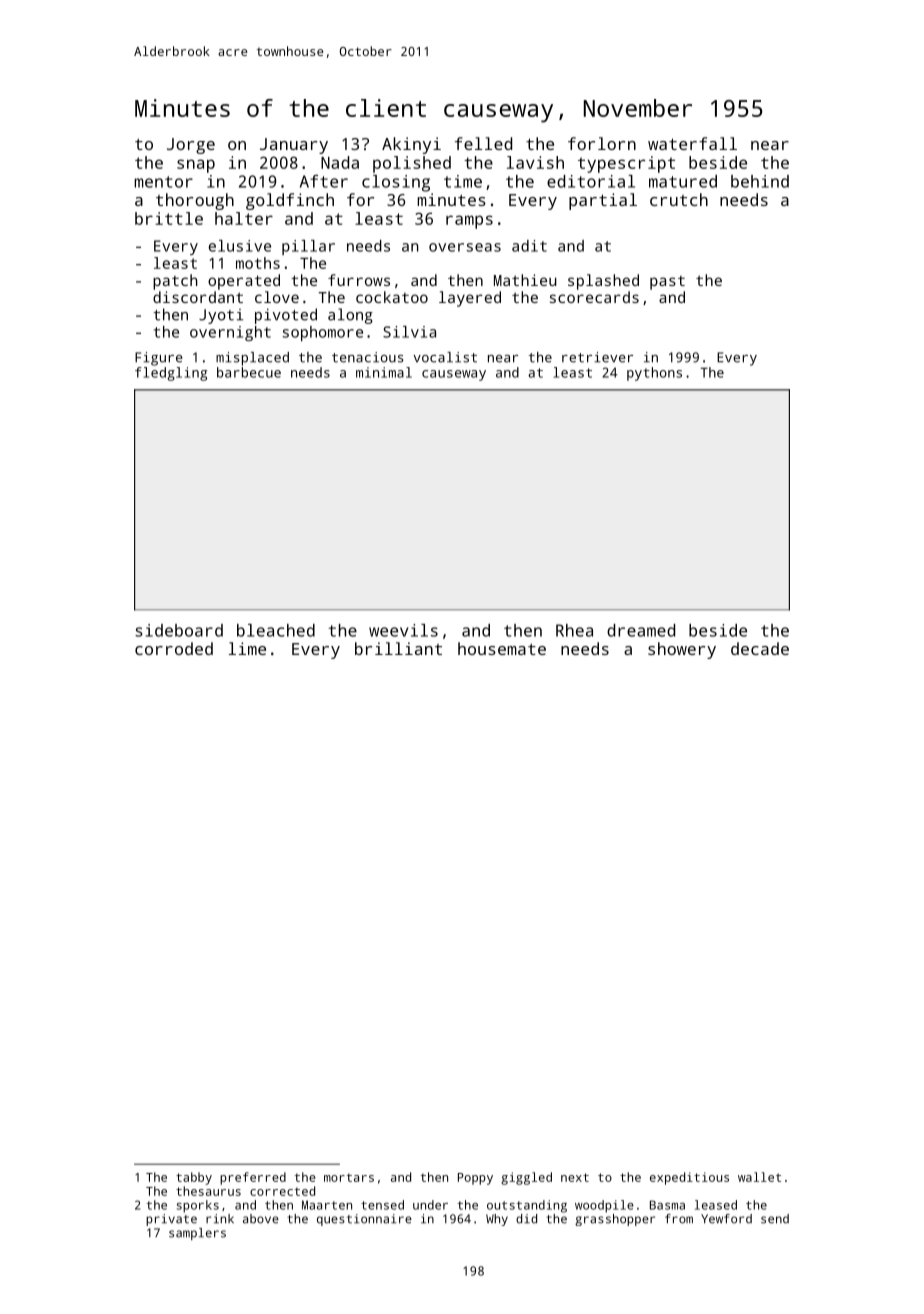 This screenshot has height=1314, width=924. I want to click on cockatoo, so click(392, 297).
